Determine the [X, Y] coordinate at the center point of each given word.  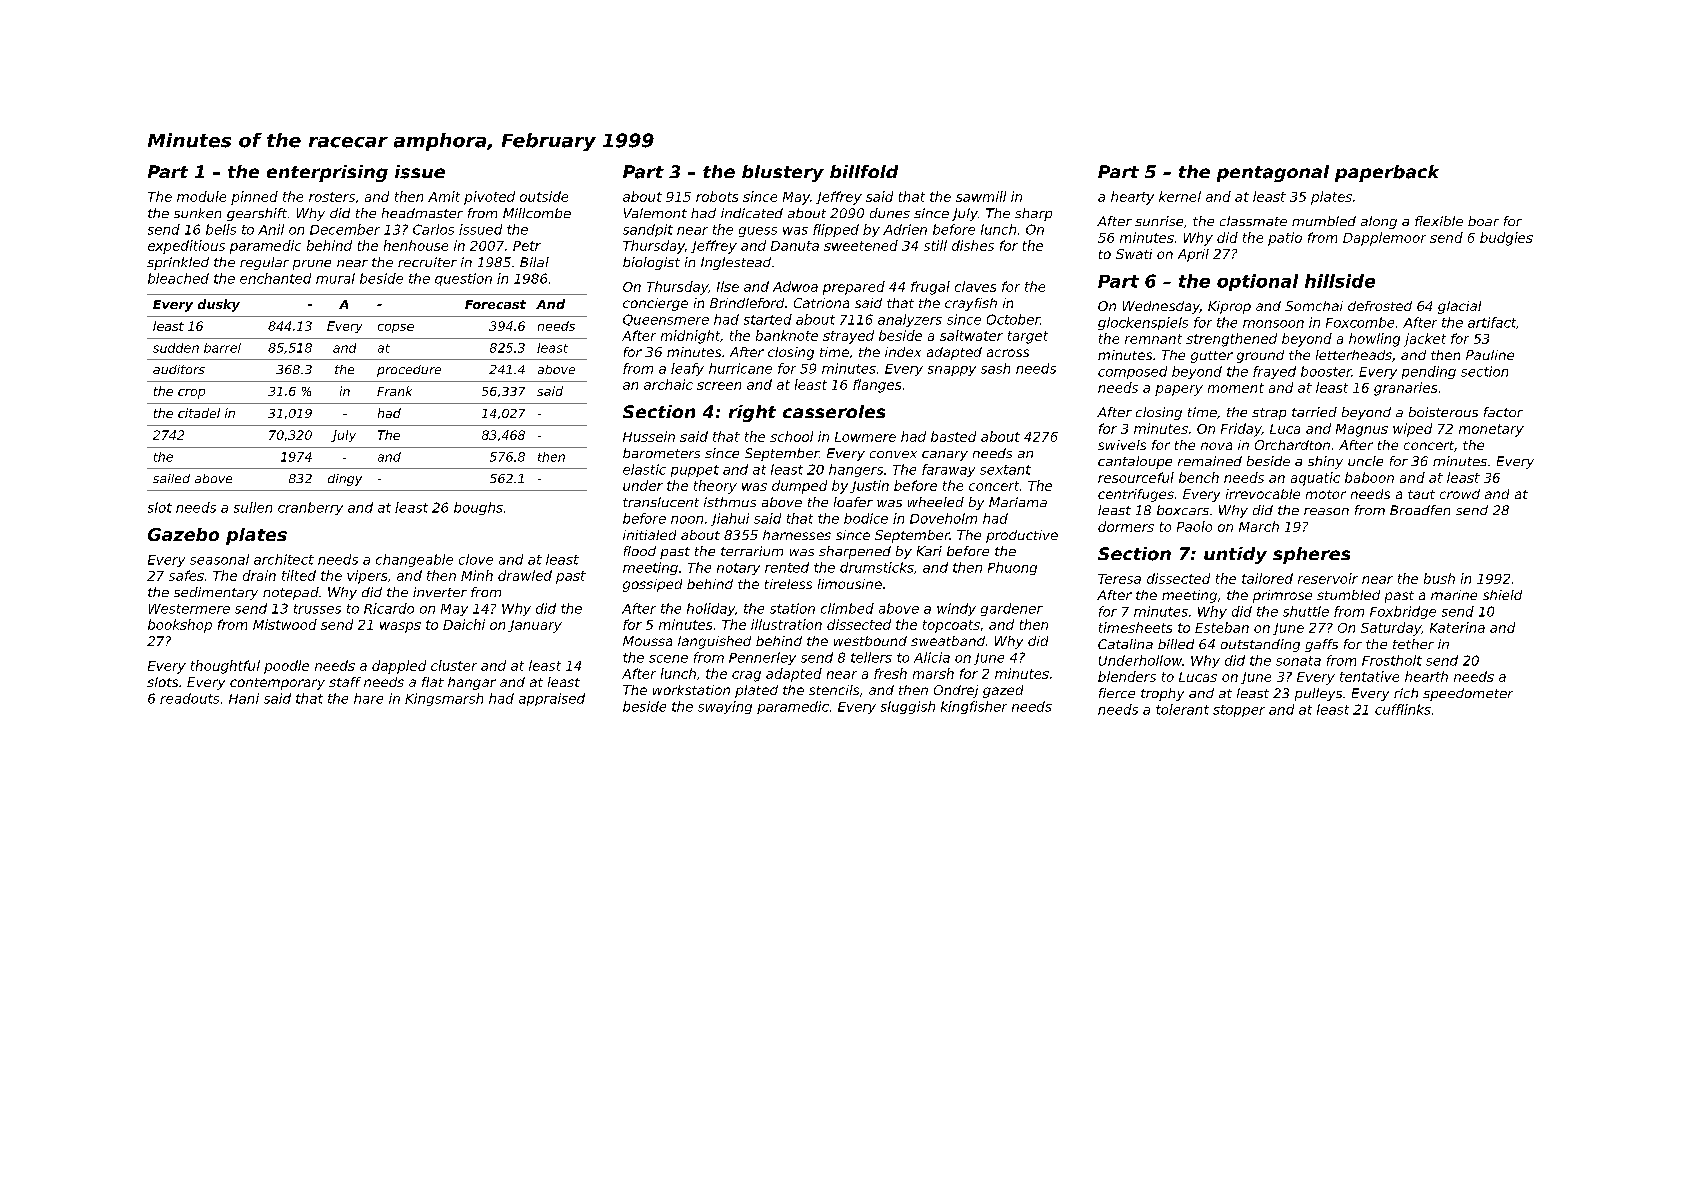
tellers [871, 657]
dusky [219, 305]
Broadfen [1420, 510]
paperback [1387, 173]
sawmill [981, 196]
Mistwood [285, 624]
